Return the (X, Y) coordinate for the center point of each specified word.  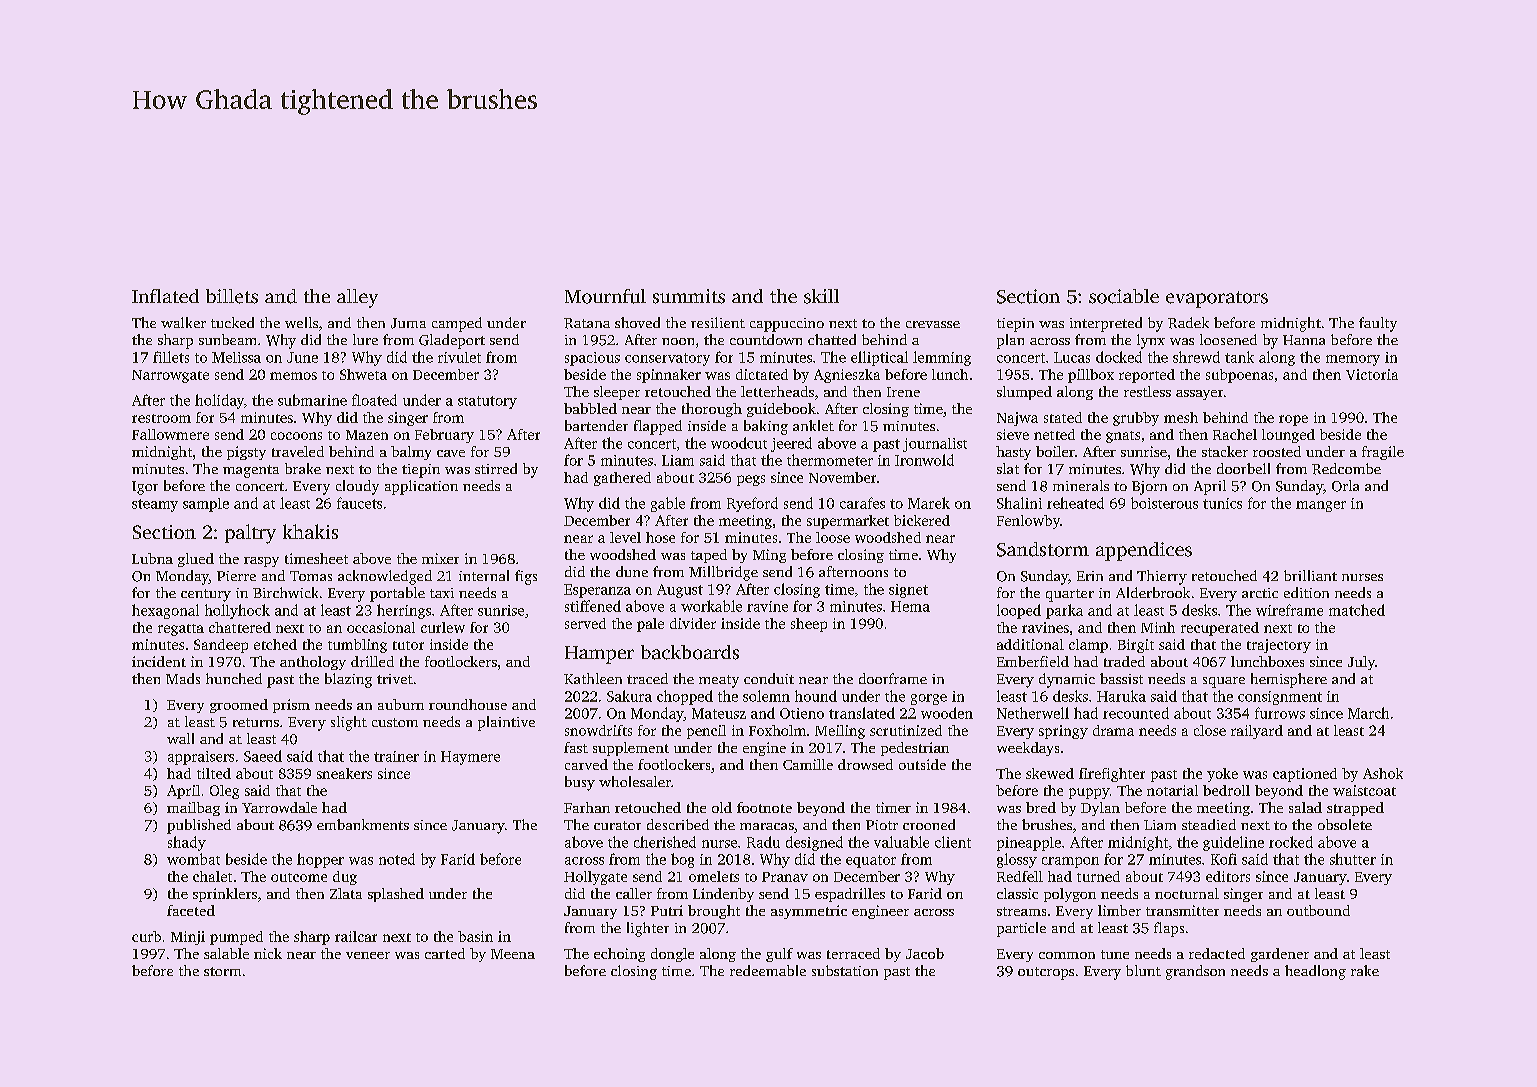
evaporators (1217, 299)
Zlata (346, 893)
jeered (791, 444)
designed (814, 843)
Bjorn (1149, 488)
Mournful (605, 296)
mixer (440, 558)
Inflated (165, 296)
